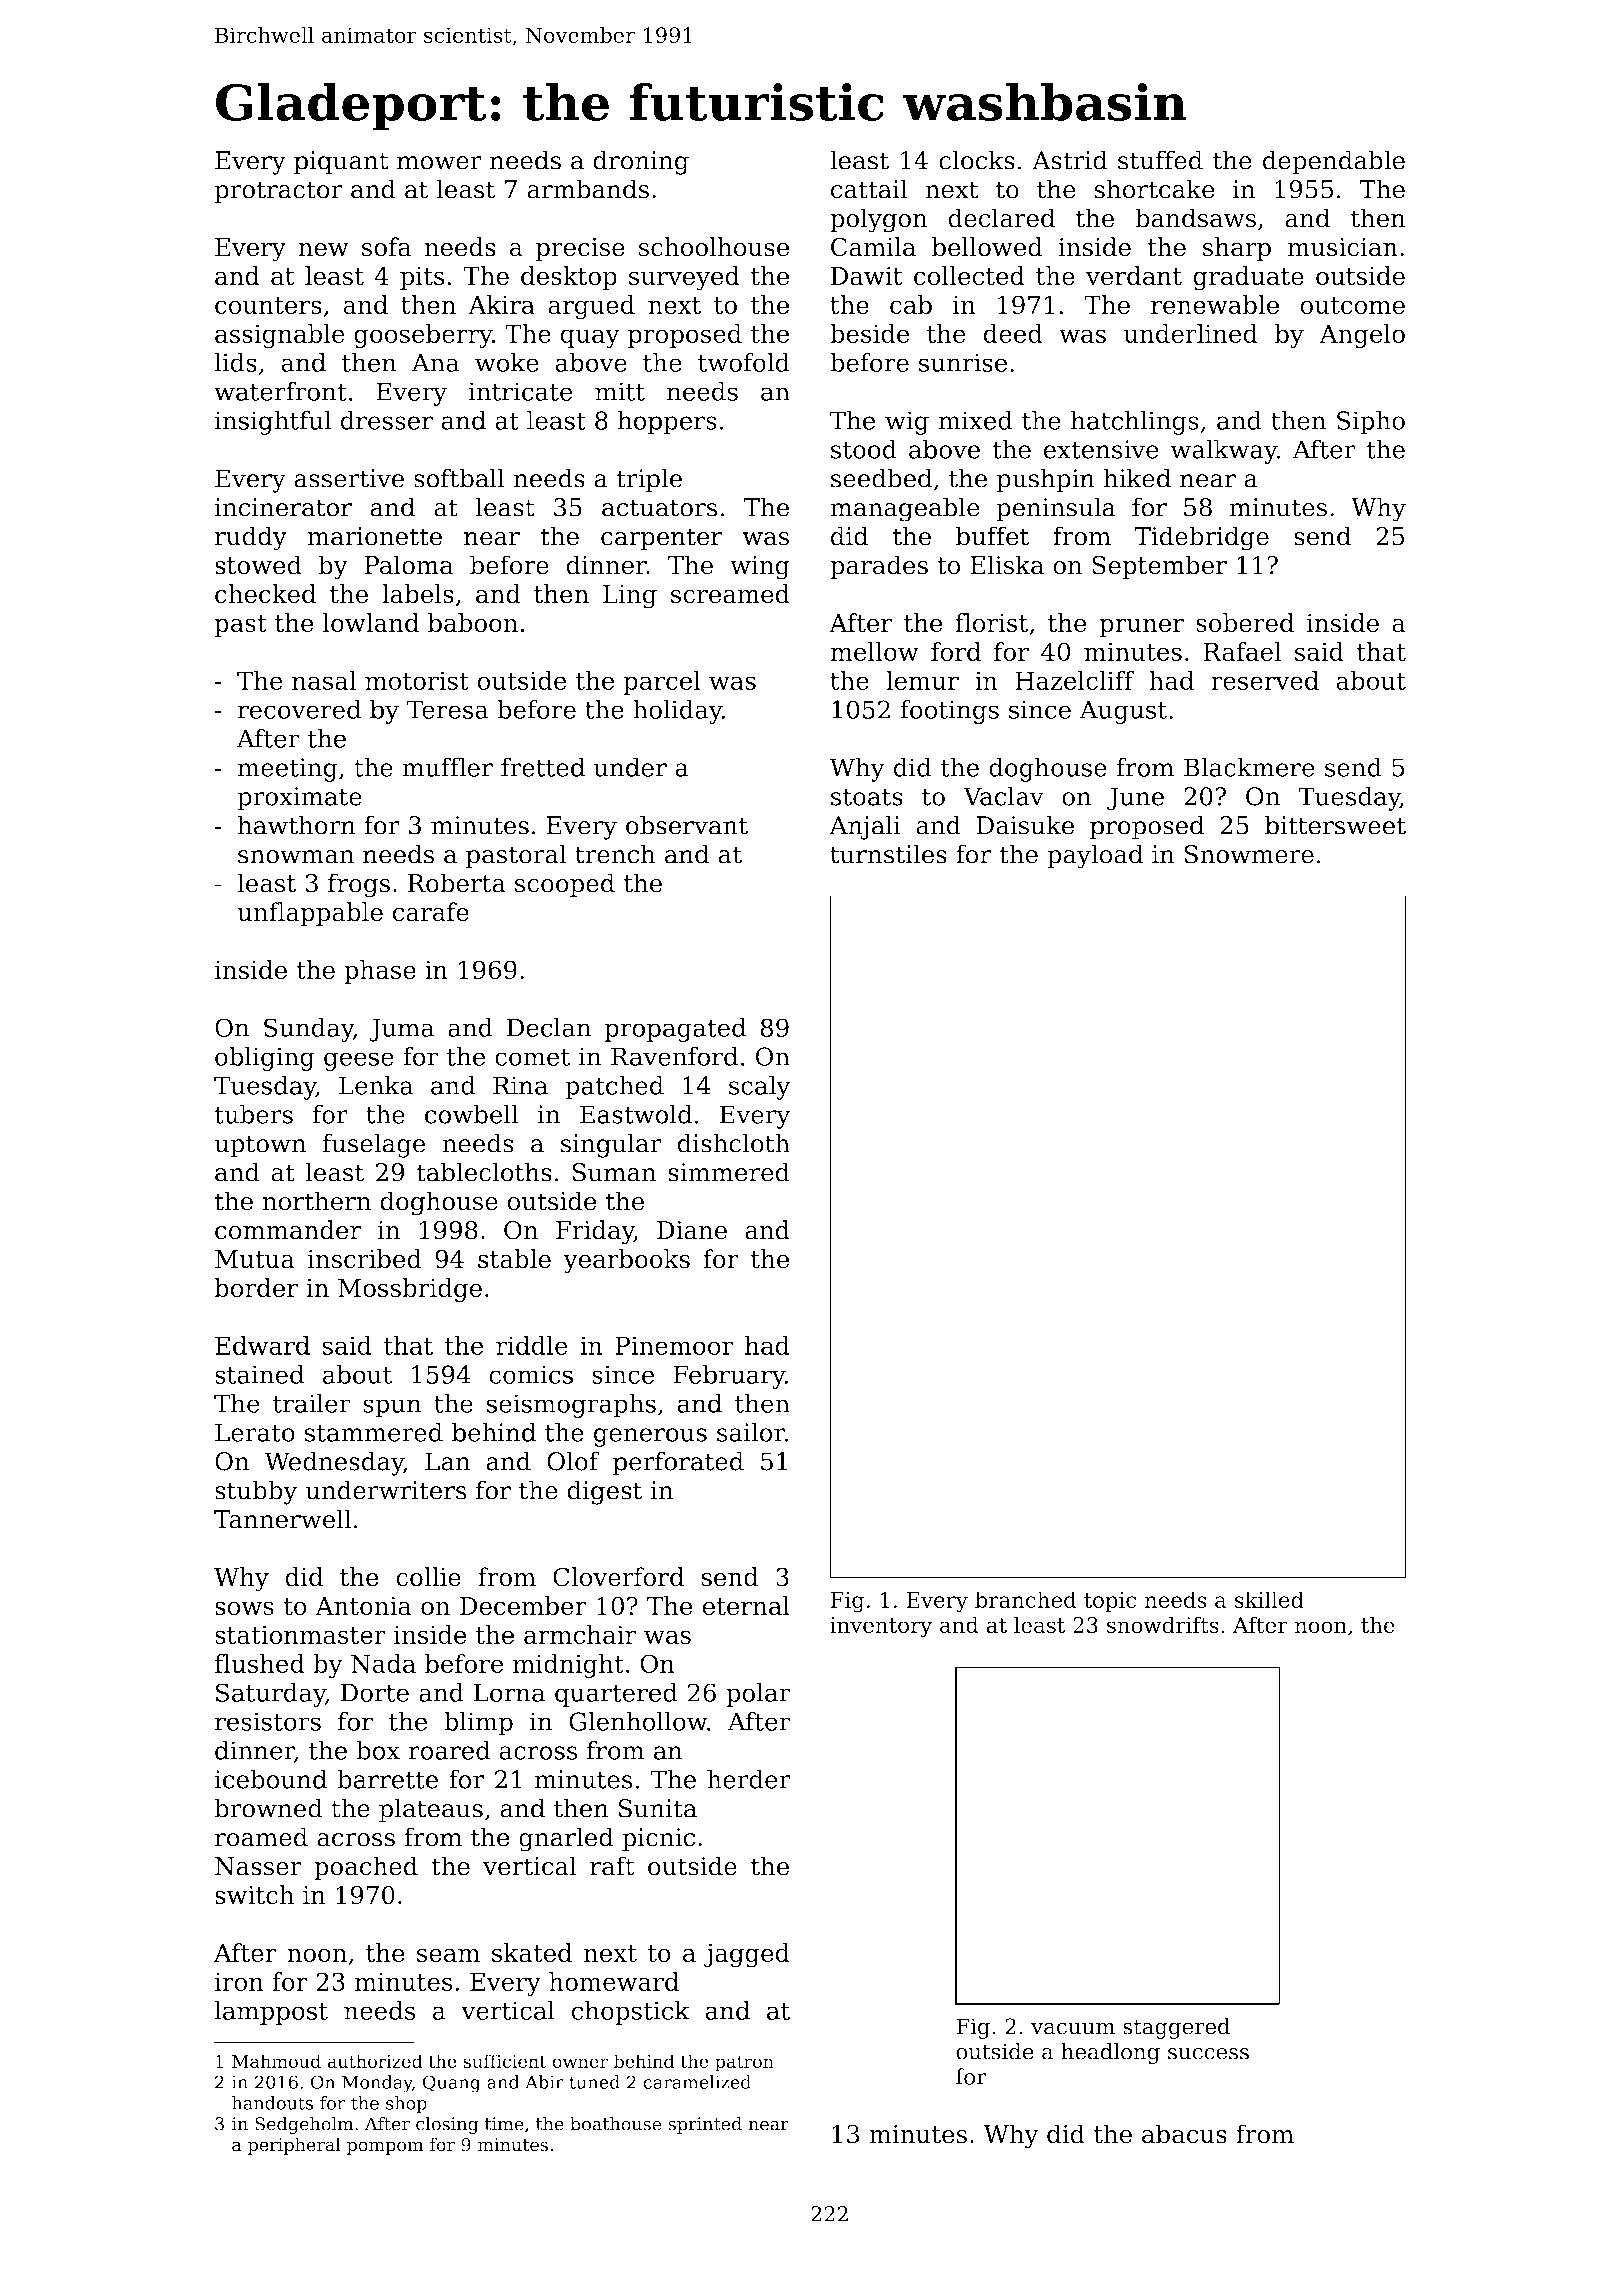 The width and height of the screenshot is (1620, 2292). Describe the element at coordinates (439, 163) in the screenshot. I see `mower` at that location.
